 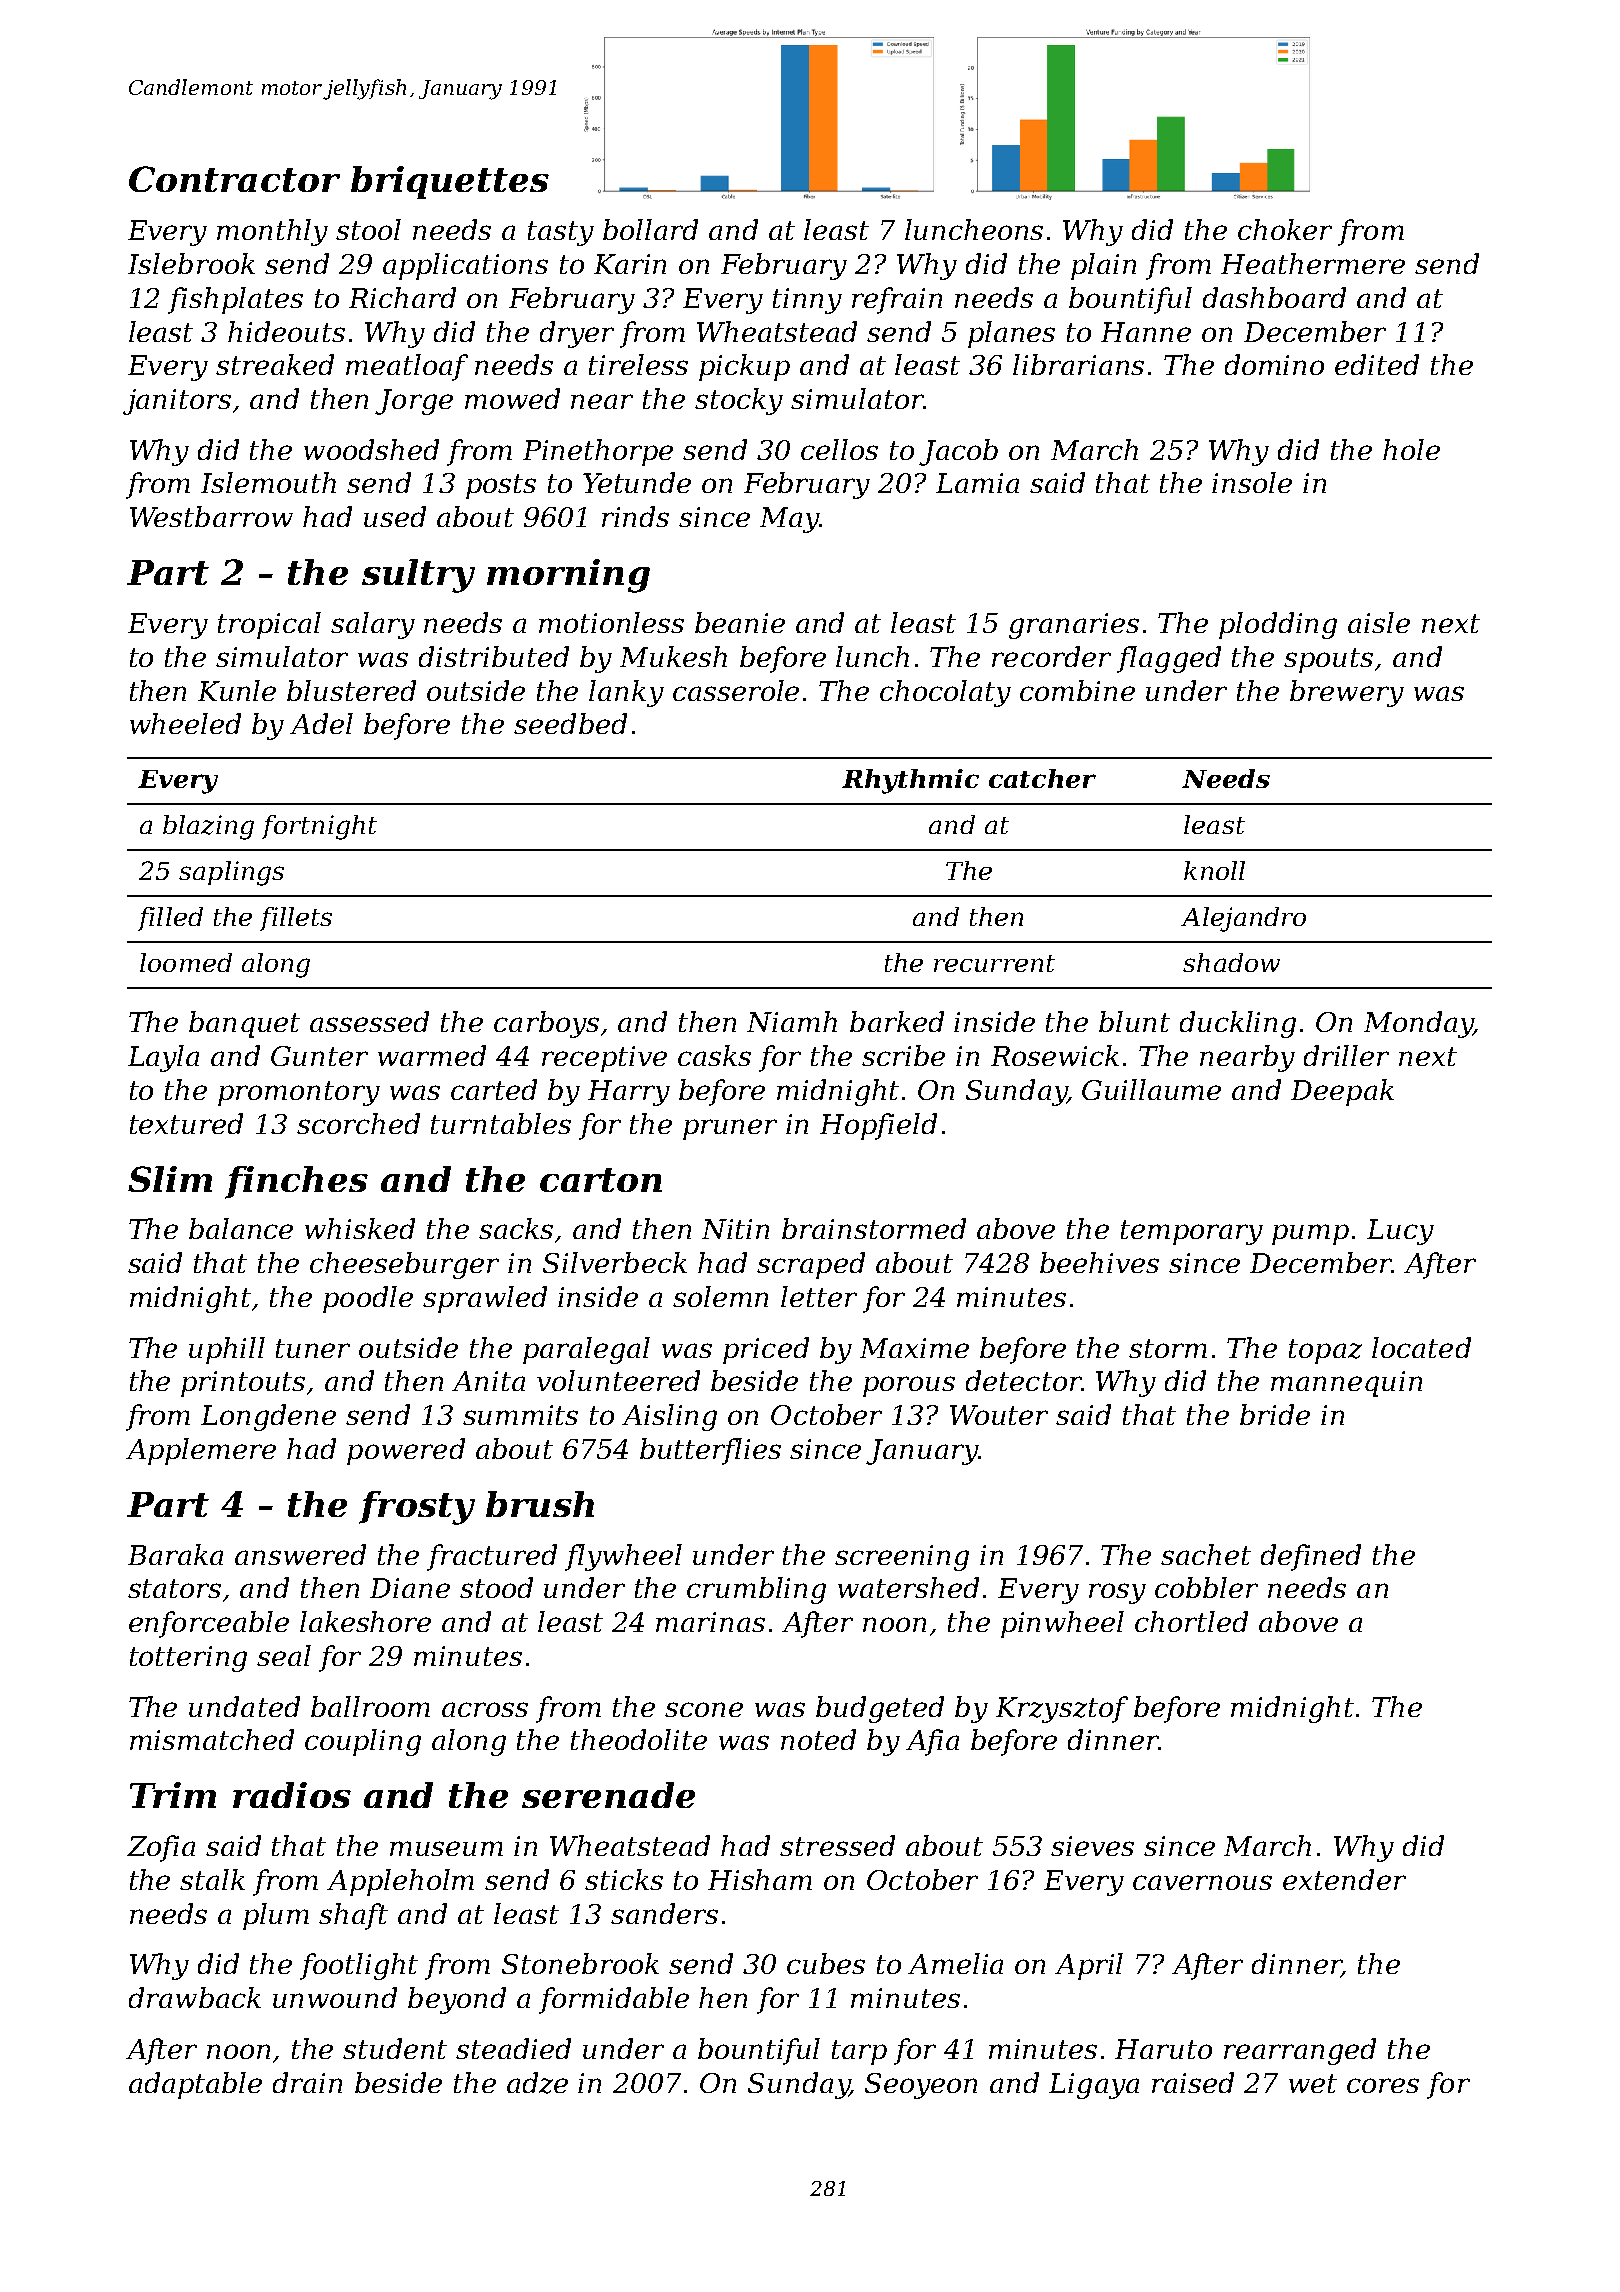 I want to click on Applemere, so click(x=201, y=1451).
